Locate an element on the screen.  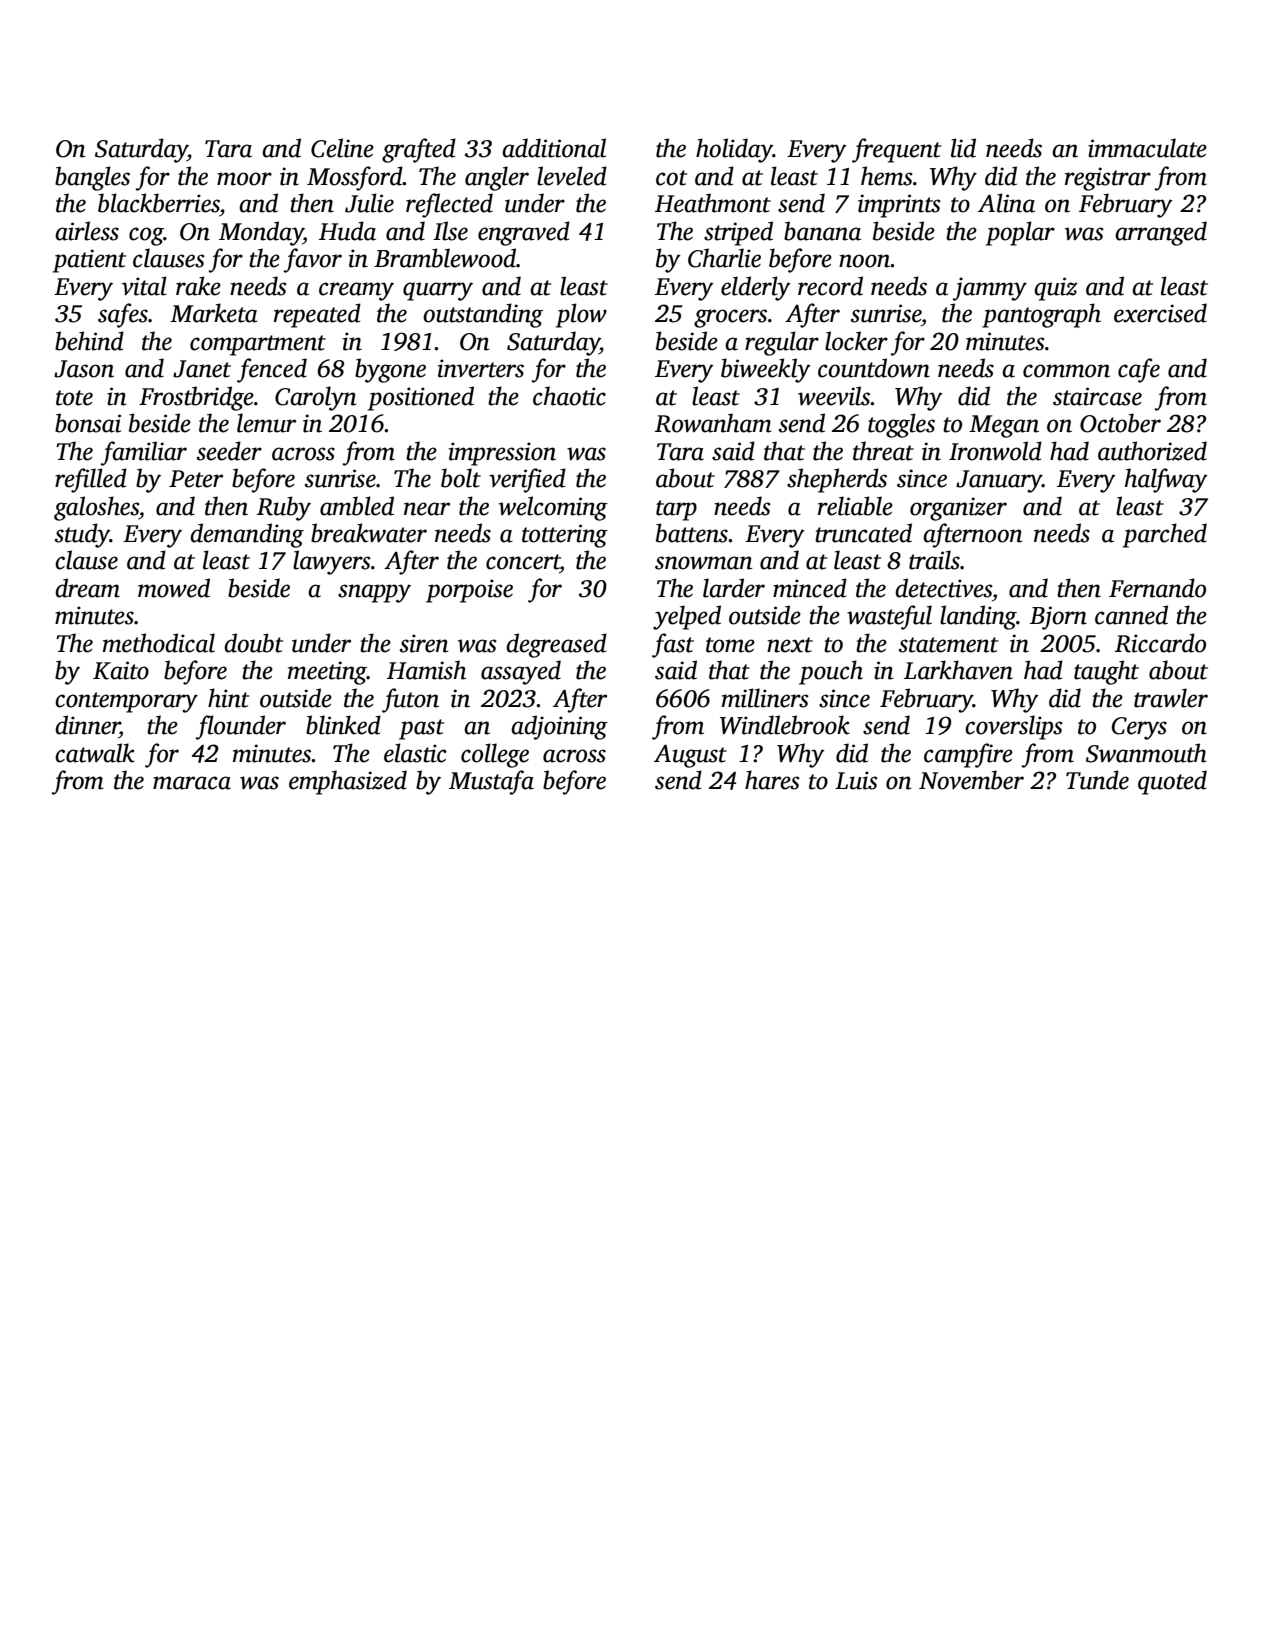
frequent is located at coordinates (896, 150).
